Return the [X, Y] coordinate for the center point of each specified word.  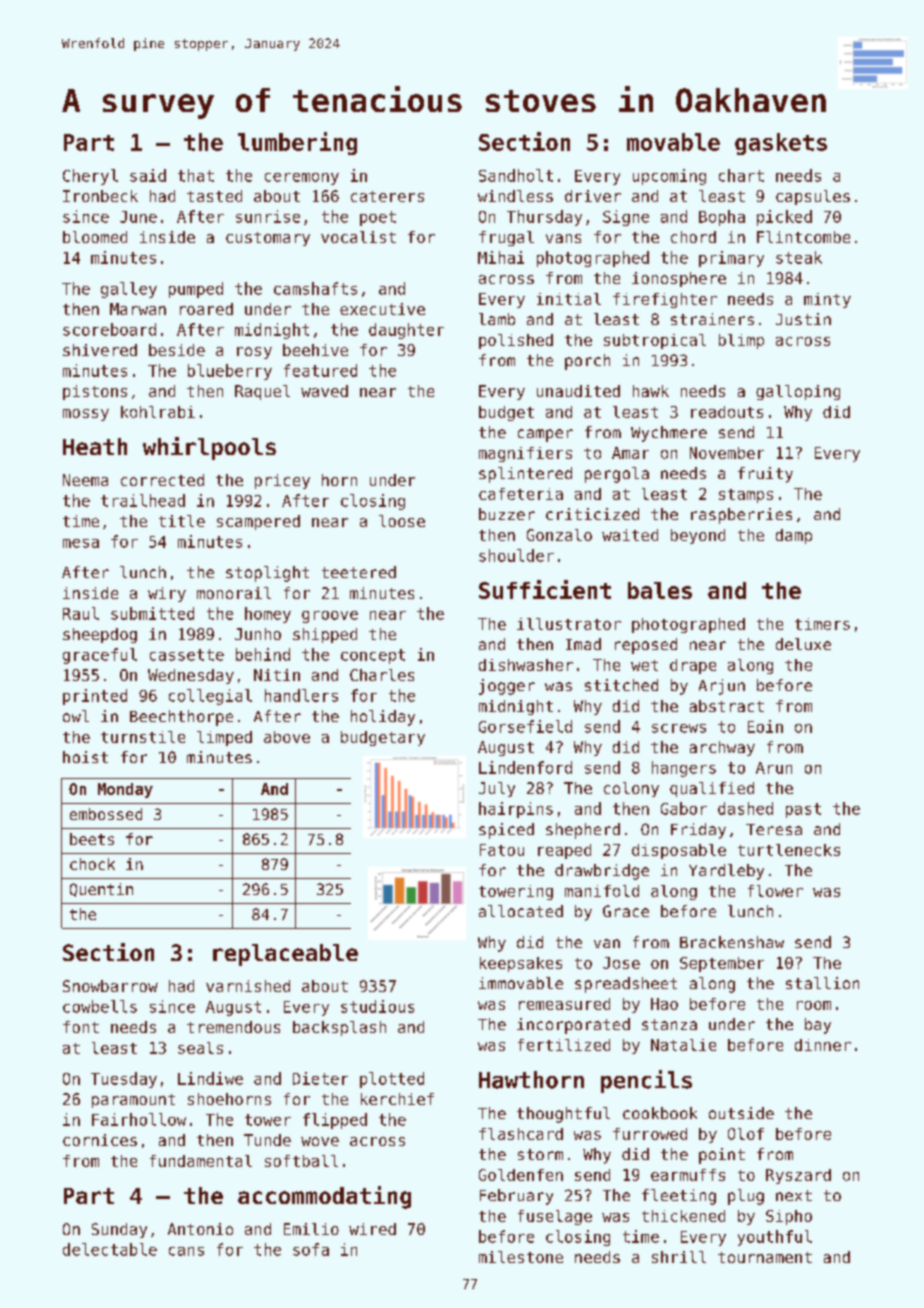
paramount [133, 1101]
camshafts [315, 288]
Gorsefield [525, 726]
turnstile [143, 737]
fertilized [564, 1045]
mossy [86, 415]
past [803, 810]
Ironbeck [100, 196]
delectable [110, 1249]
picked [784, 218]
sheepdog [100, 635]
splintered [525, 475]
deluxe [803, 644]
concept [373, 656]
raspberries [741, 516]
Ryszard [798, 1176]
